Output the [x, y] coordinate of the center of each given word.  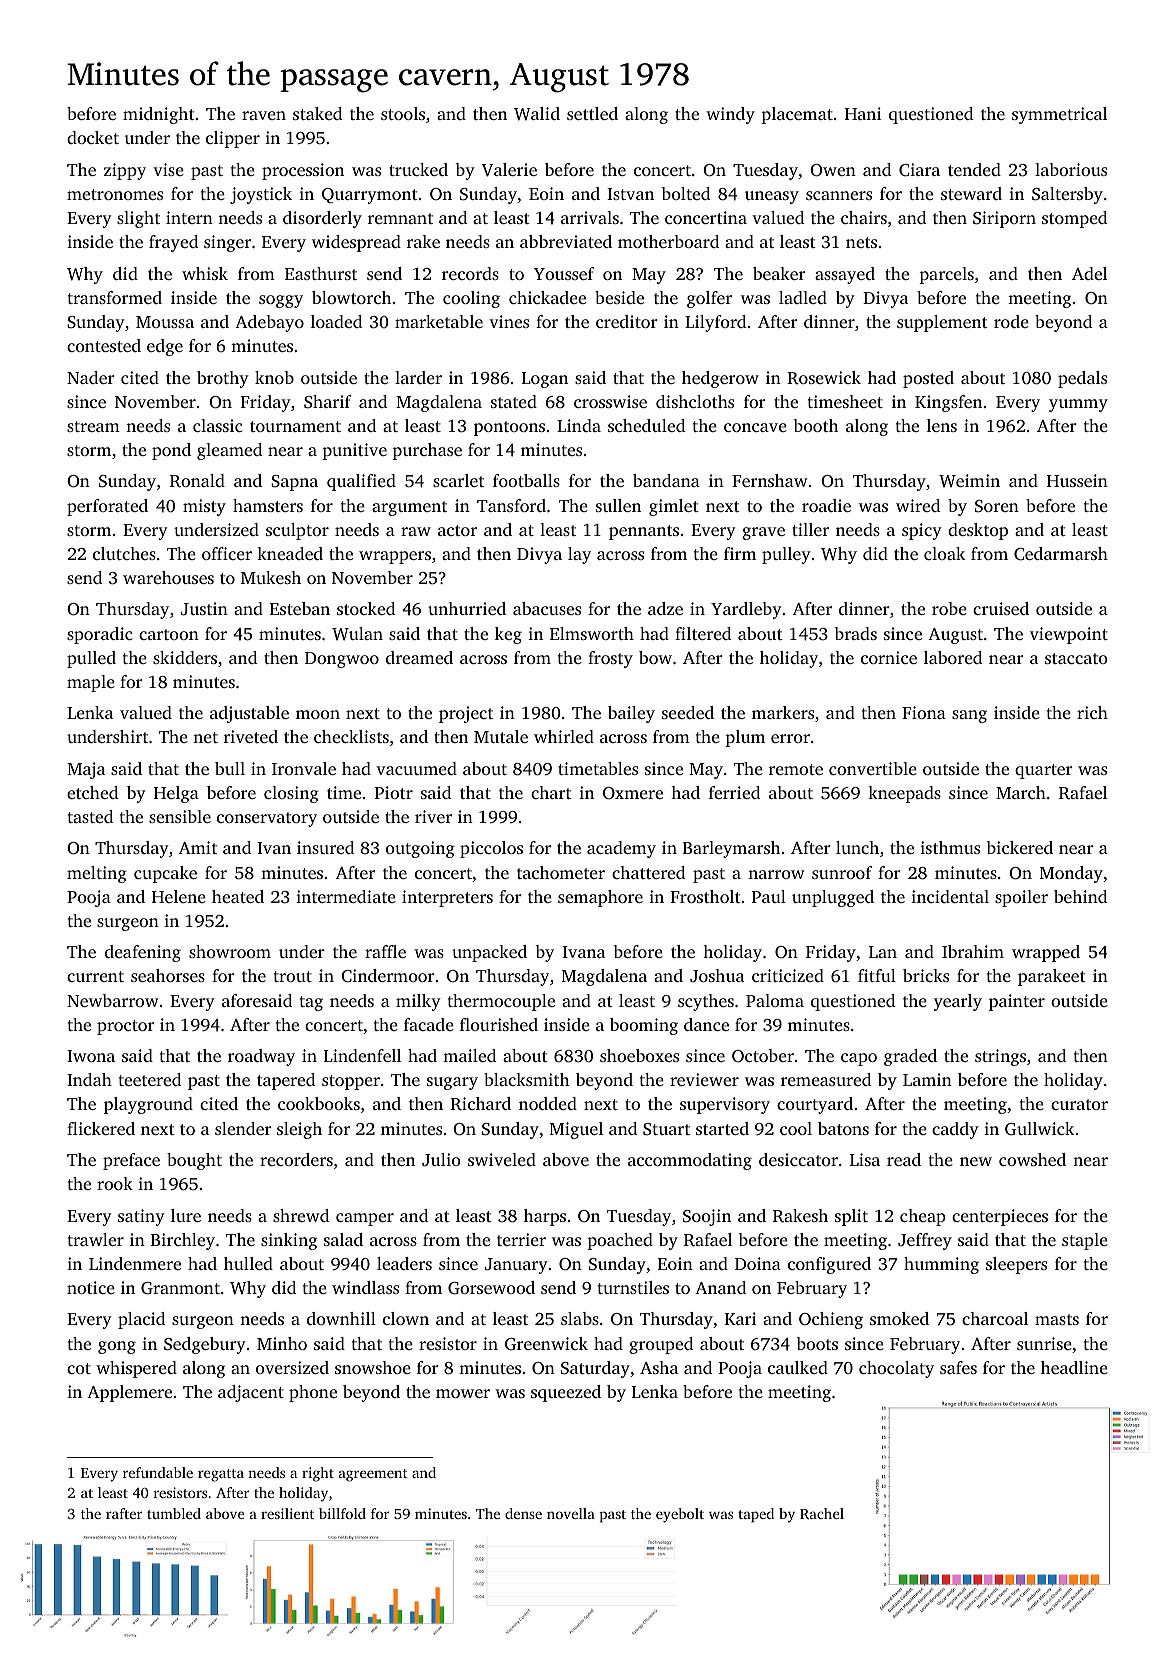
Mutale [501, 736]
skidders [185, 657]
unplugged [833, 898]
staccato [1076, 658]
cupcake [165, 874]
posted [928, 379]
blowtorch [351, 297]
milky [418, 1002]
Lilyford [715, 323]
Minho [282, 1343]
